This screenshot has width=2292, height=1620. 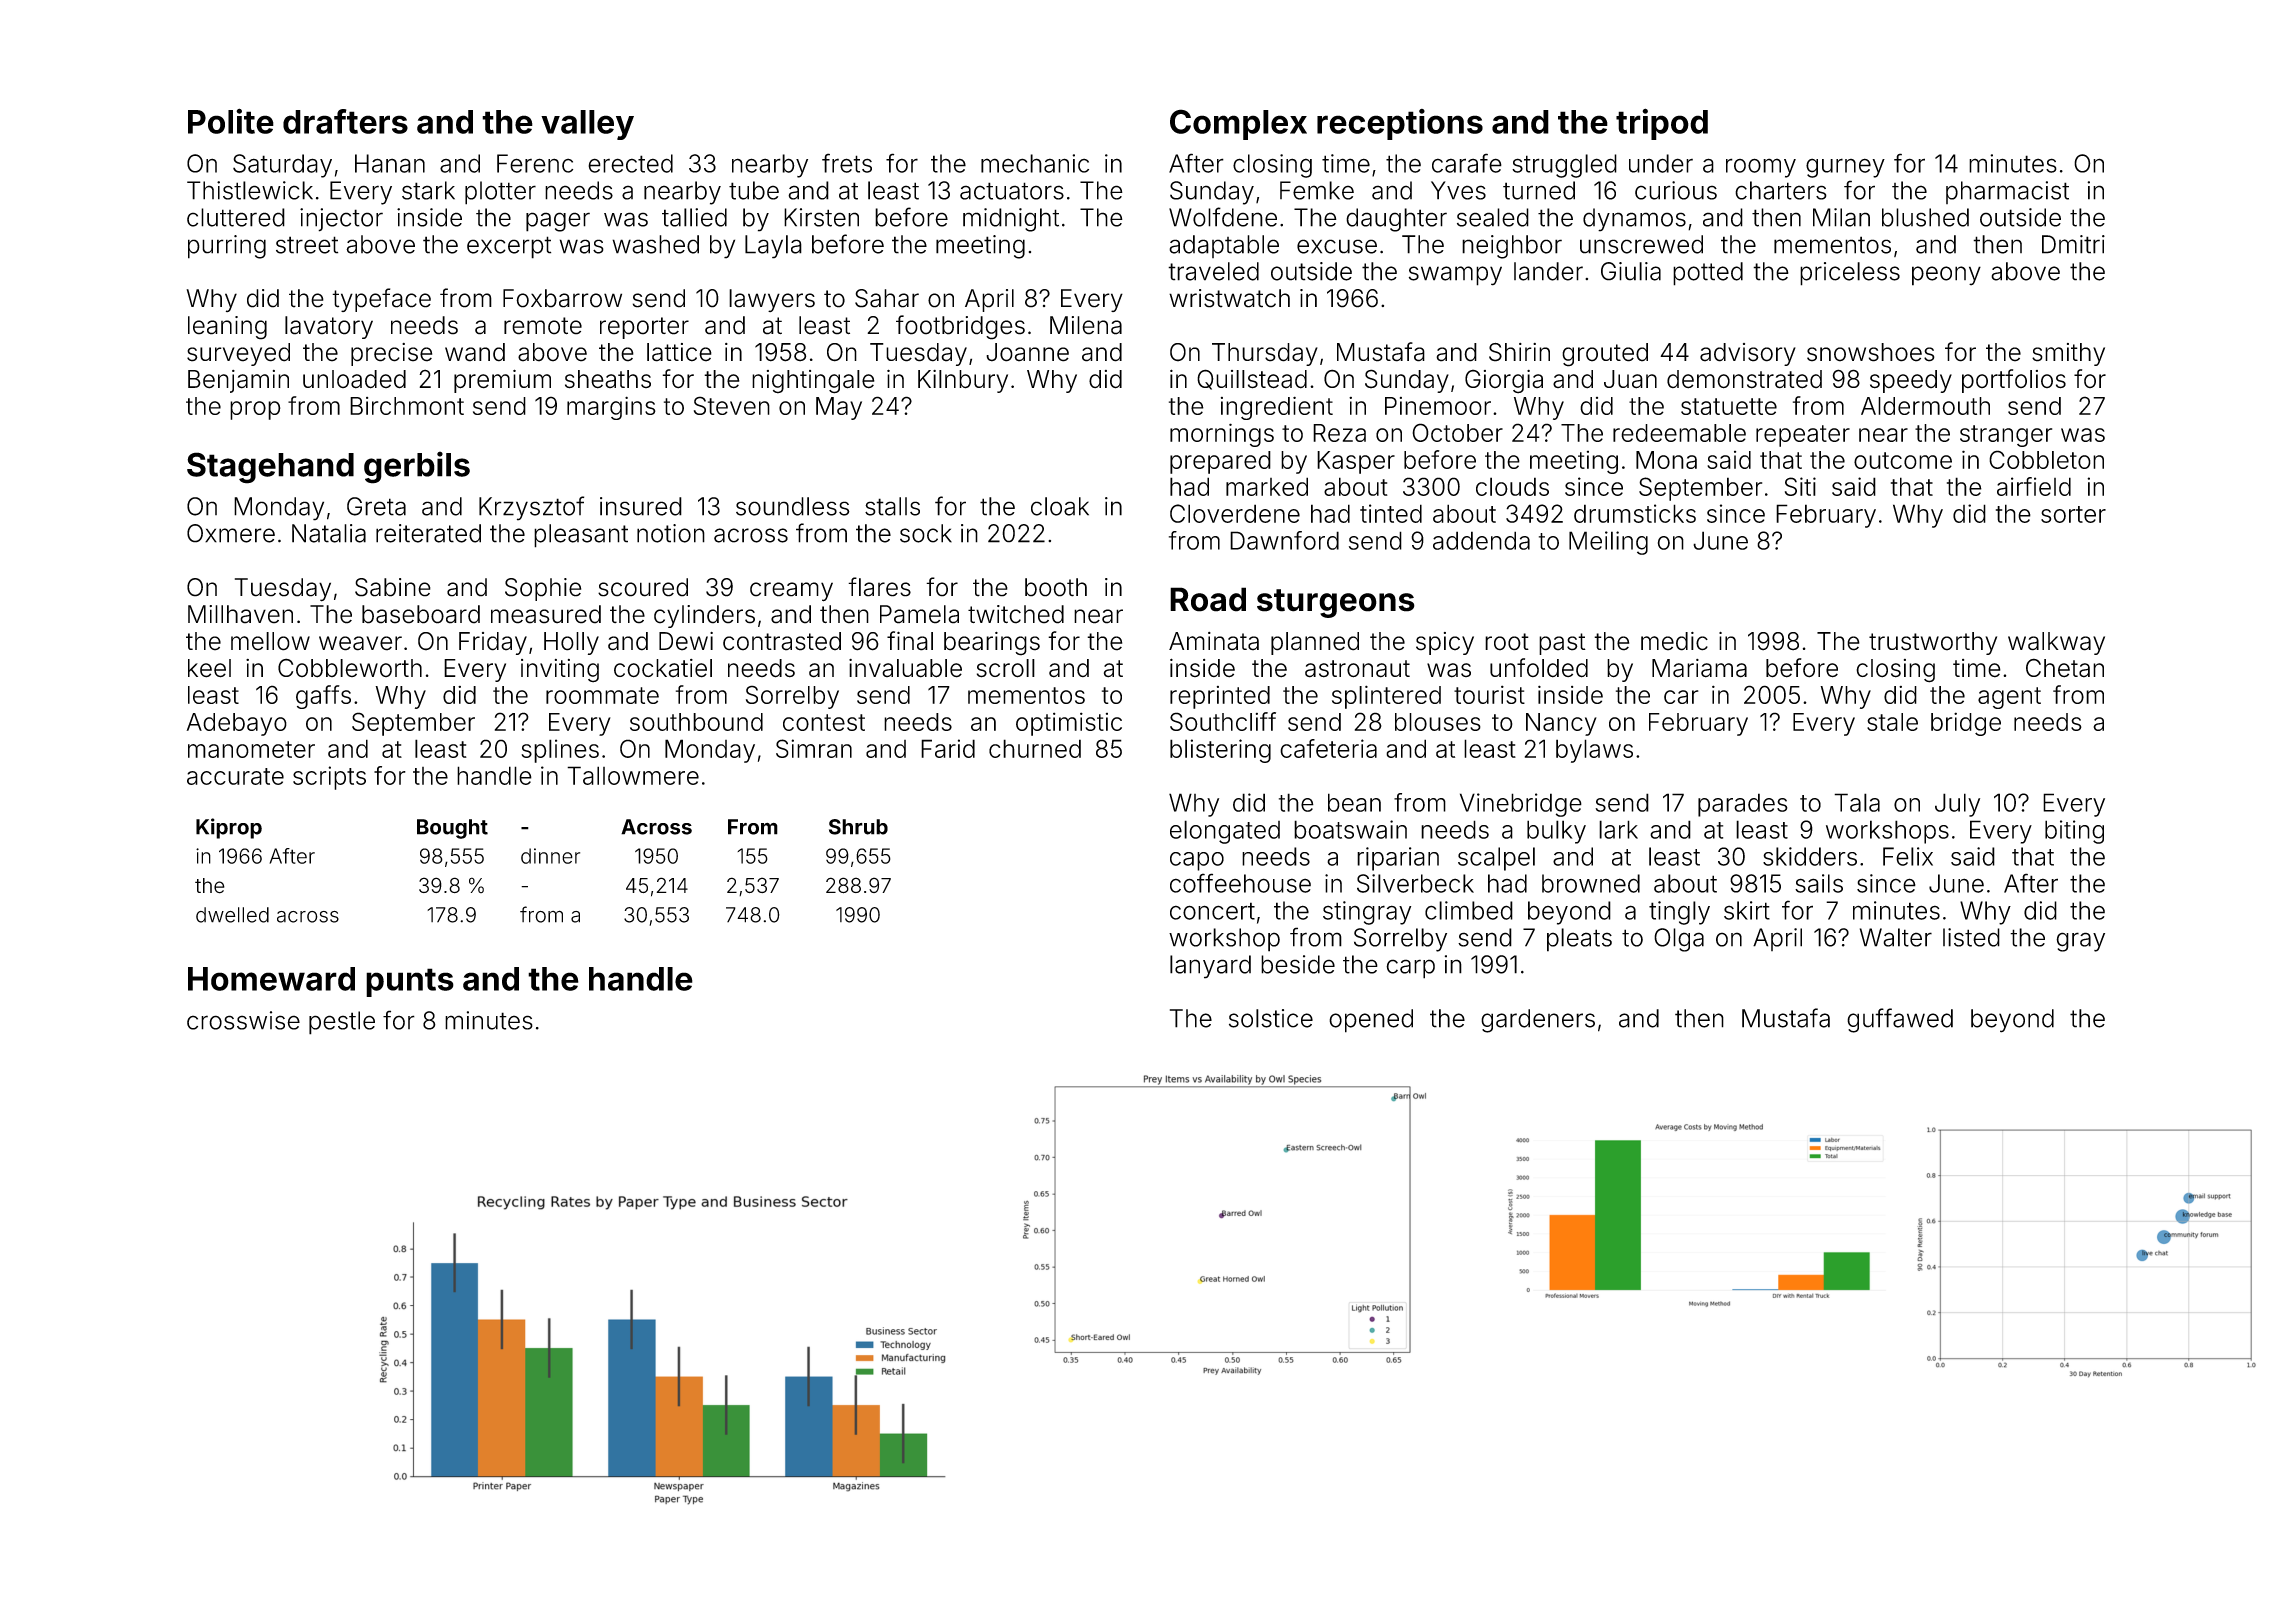 What do you see at coordinates (1220, 751) in the screenshot?
I see `blistering` at bounding box center [1220, 751].
